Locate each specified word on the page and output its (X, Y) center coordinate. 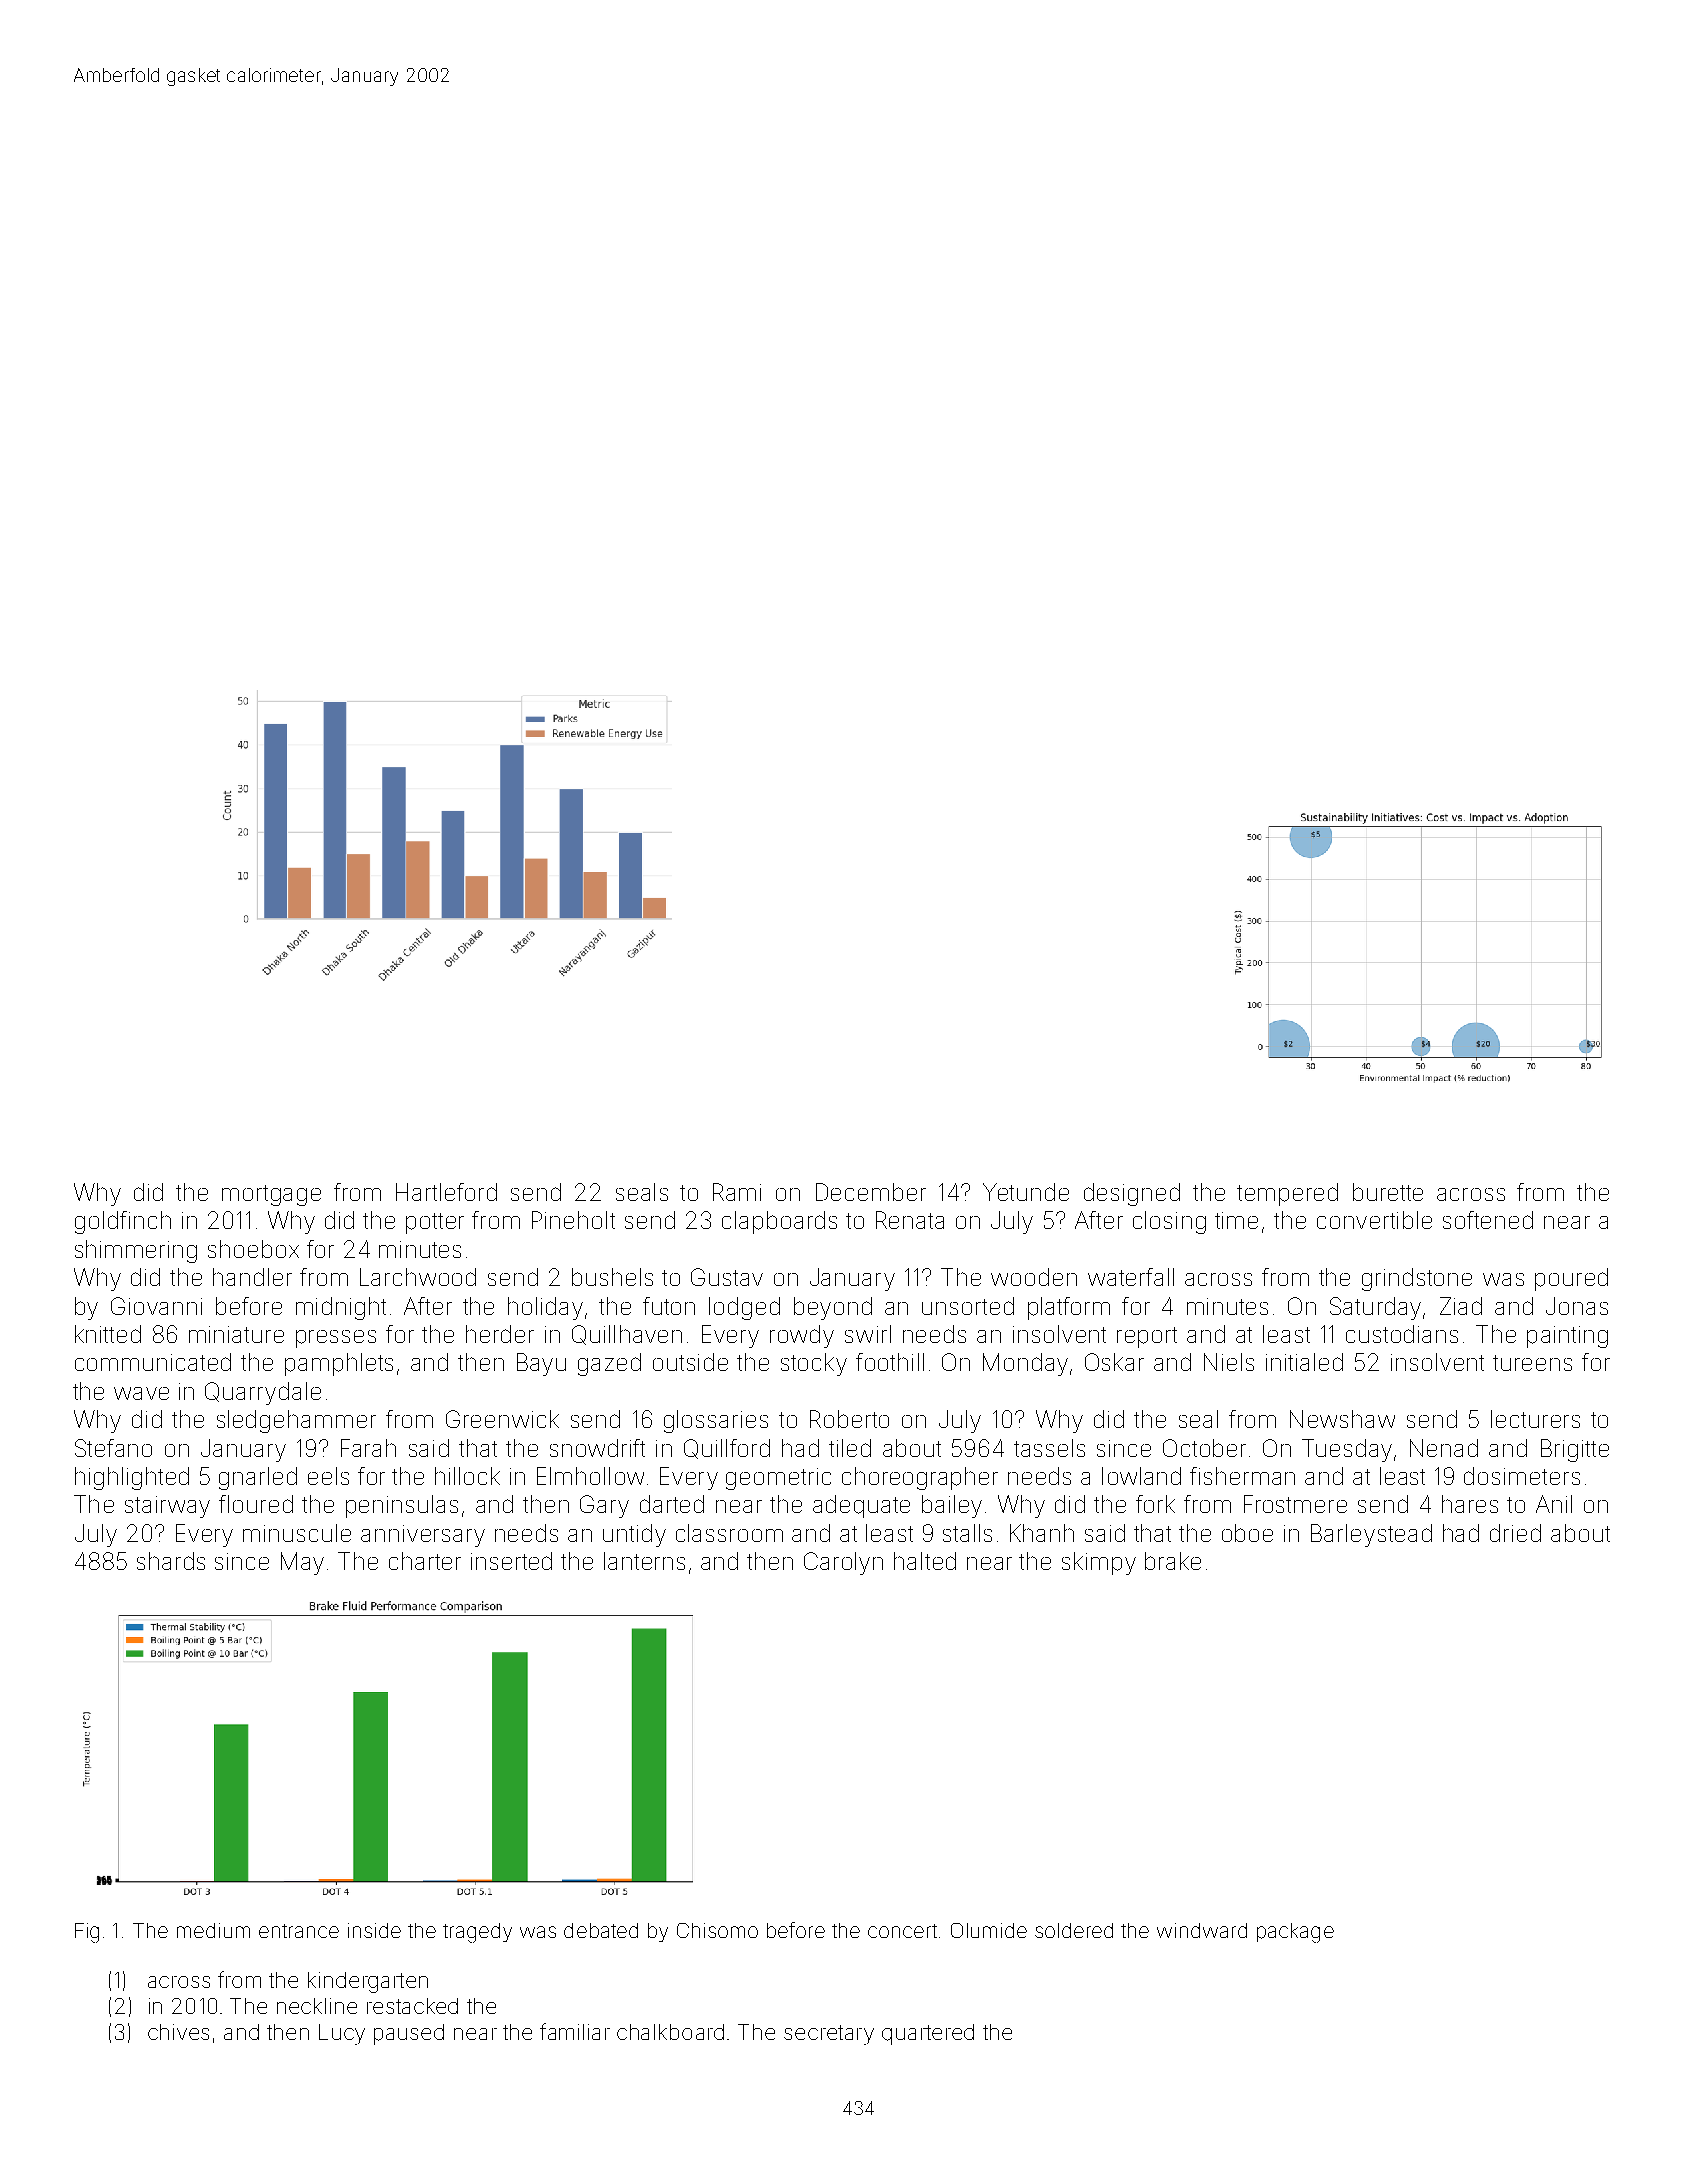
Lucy (342, 2034)
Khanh (1042, 1533)
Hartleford (446, 1192)
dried (1515, 1533)
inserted (511, 1561)
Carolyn (843, 1563)
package (1295, 1933)
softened (1488, 1220)
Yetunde (1026, 1192)
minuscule (297, 1533)
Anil (1554, 1504)
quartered (928, 2034)
